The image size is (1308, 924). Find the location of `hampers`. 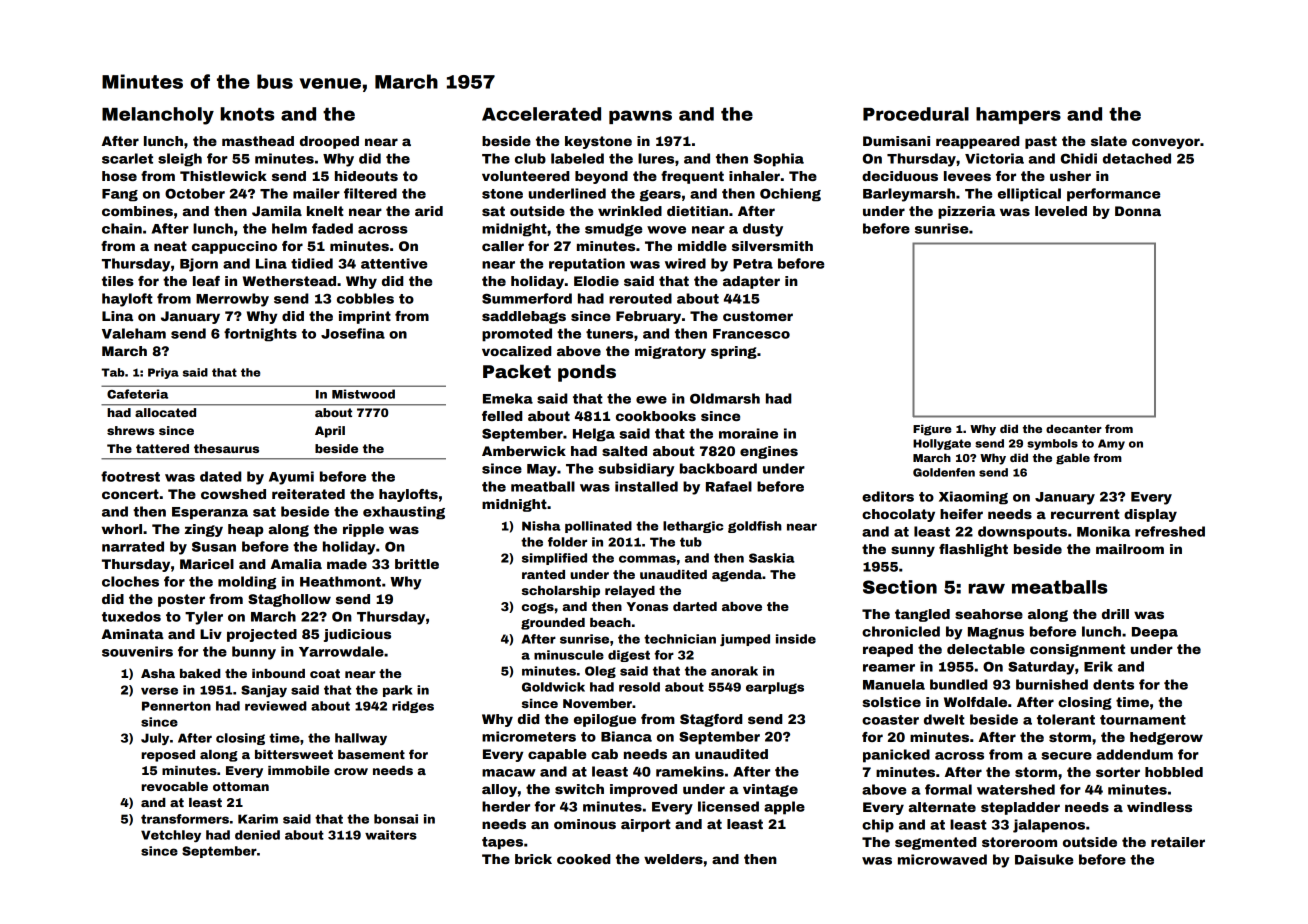

hampers is located at coordinates (1018, 115).
